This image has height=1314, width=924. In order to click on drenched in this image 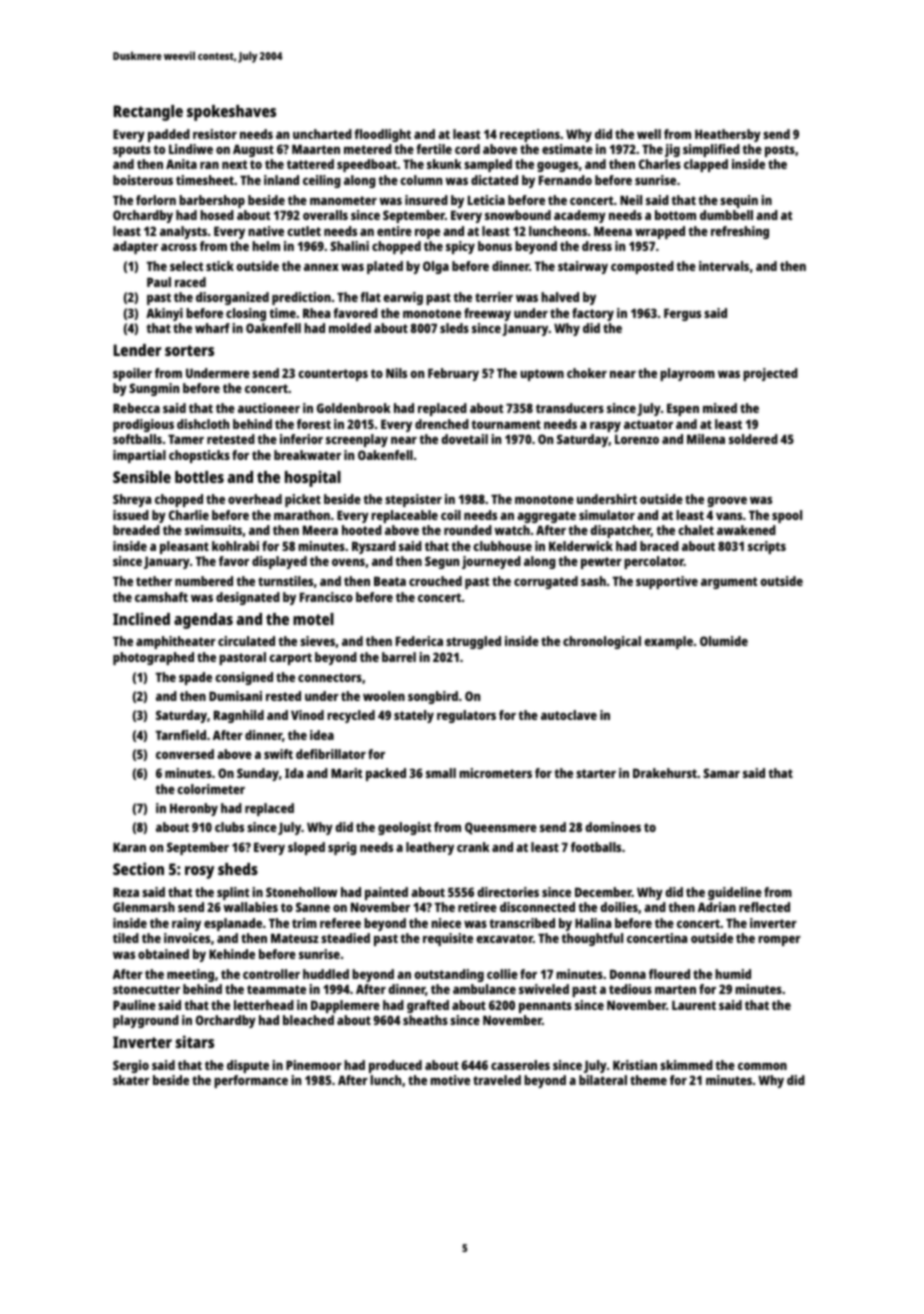, I will do `click(442, 424)`.
